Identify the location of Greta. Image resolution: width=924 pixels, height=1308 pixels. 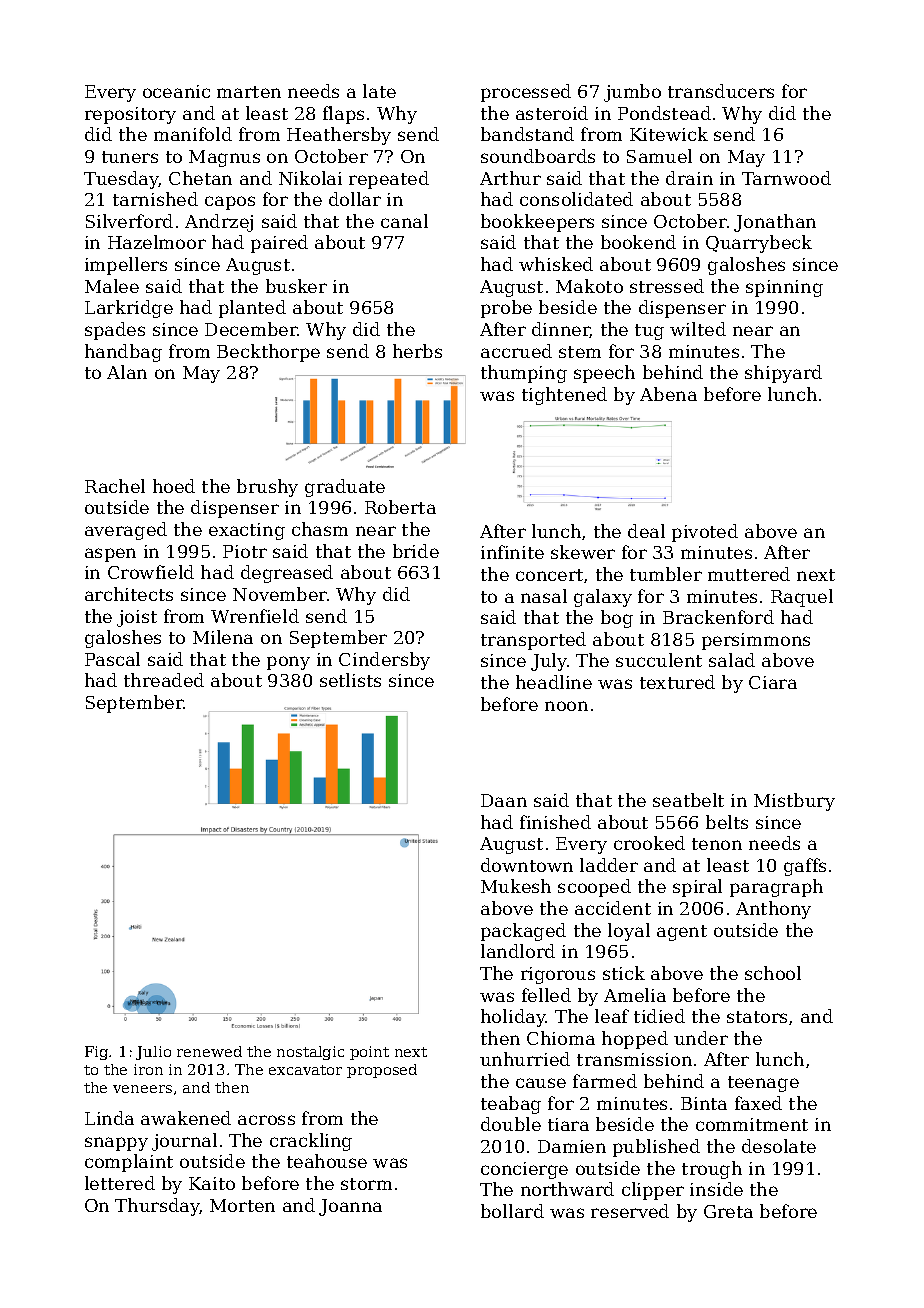
(728, 1211).
